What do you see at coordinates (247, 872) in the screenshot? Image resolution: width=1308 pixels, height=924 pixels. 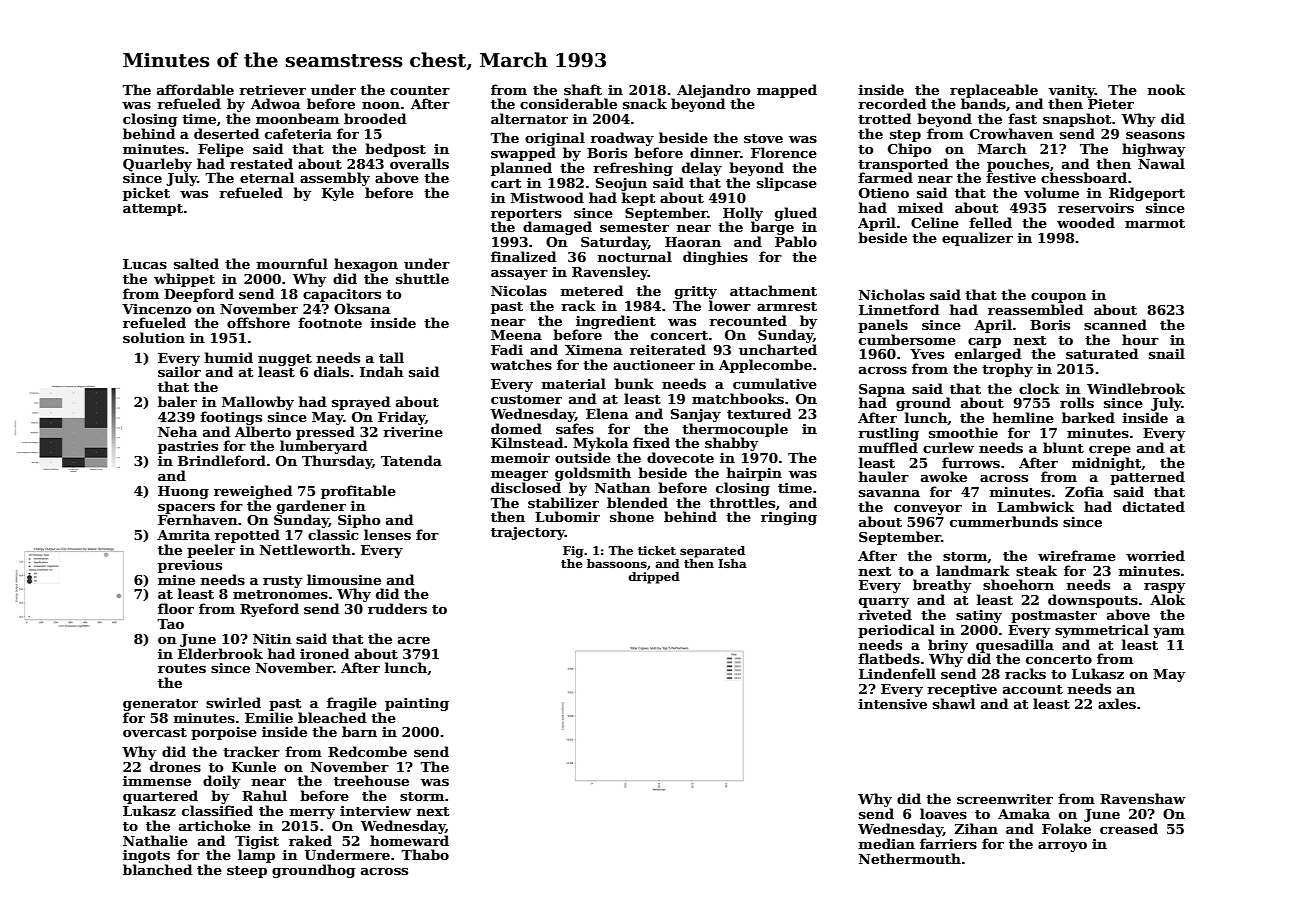 I see `steep` at bounding box center [247, 872].
